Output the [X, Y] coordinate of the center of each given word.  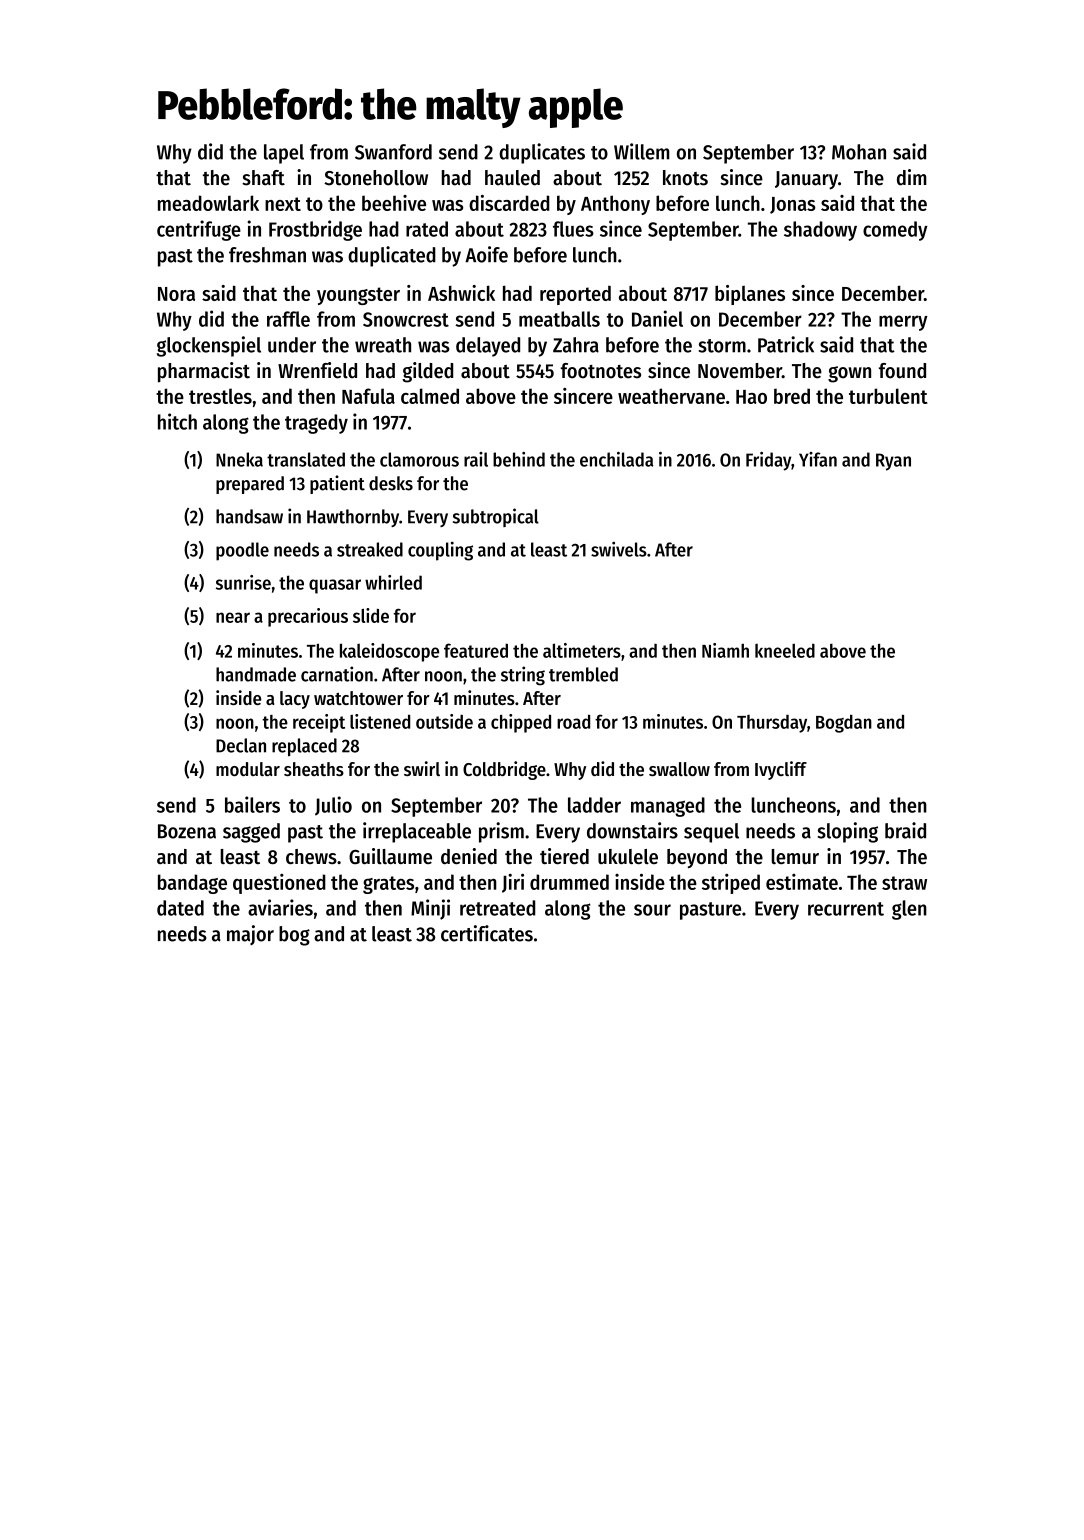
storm [722, 346]
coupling [440, 551]
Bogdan [844, 723]
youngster [358, 296]
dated [180, 908]
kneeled [785, 650]
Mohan [859, 152]
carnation [337, 674]
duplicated [392, 256]
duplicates [542, 153]
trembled [583, 674]
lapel [284, 154]
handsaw [249, 516]
